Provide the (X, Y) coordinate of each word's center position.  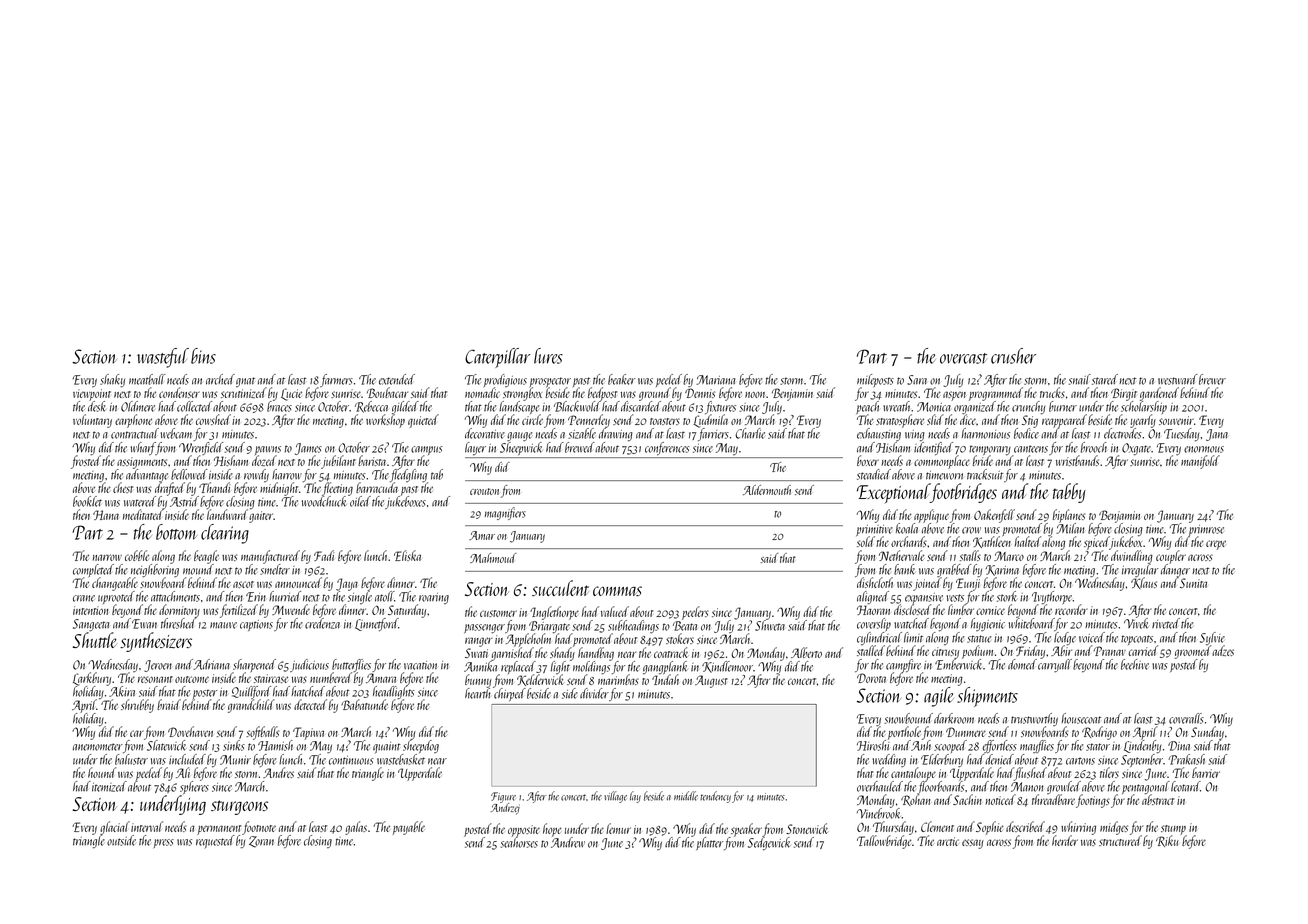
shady (562, 654)
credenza (322, 623)
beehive (1135, 664)
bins (203, 356)
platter (709, 843)
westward (1178, 379)
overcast (963, 358)
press (164, 843)
